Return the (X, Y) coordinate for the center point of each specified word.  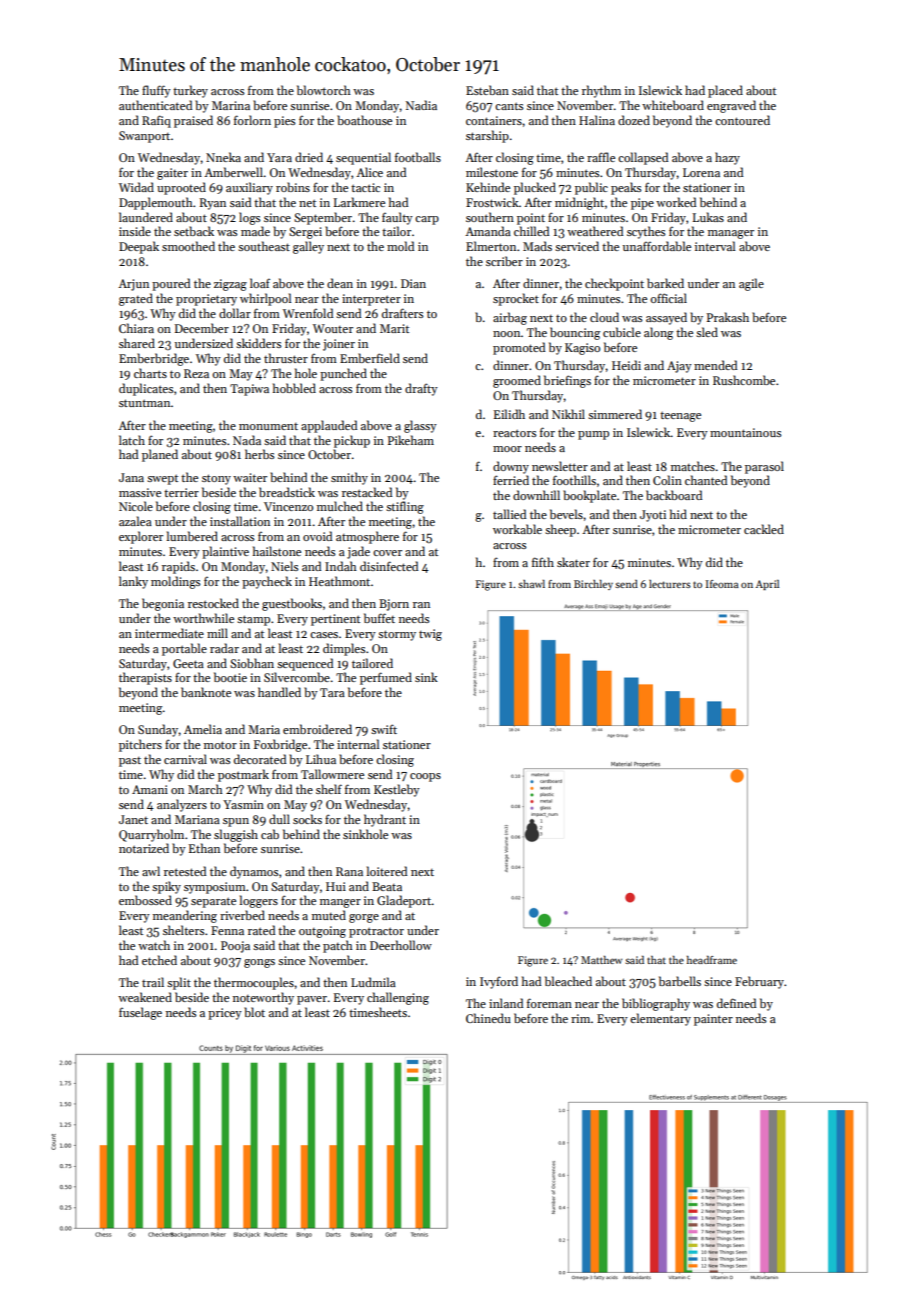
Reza (196, 373)
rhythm (601, 91)
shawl (531, 584)
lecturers (670, 584)
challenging (398, 998)
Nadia (421, 105)
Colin (667, 480)
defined (736, 1003)
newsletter (560, 466)
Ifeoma (722, 584)
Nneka (223, 157)
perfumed (386, 678)
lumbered (192, 536)
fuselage (140, 1013)
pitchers (140, 745)
